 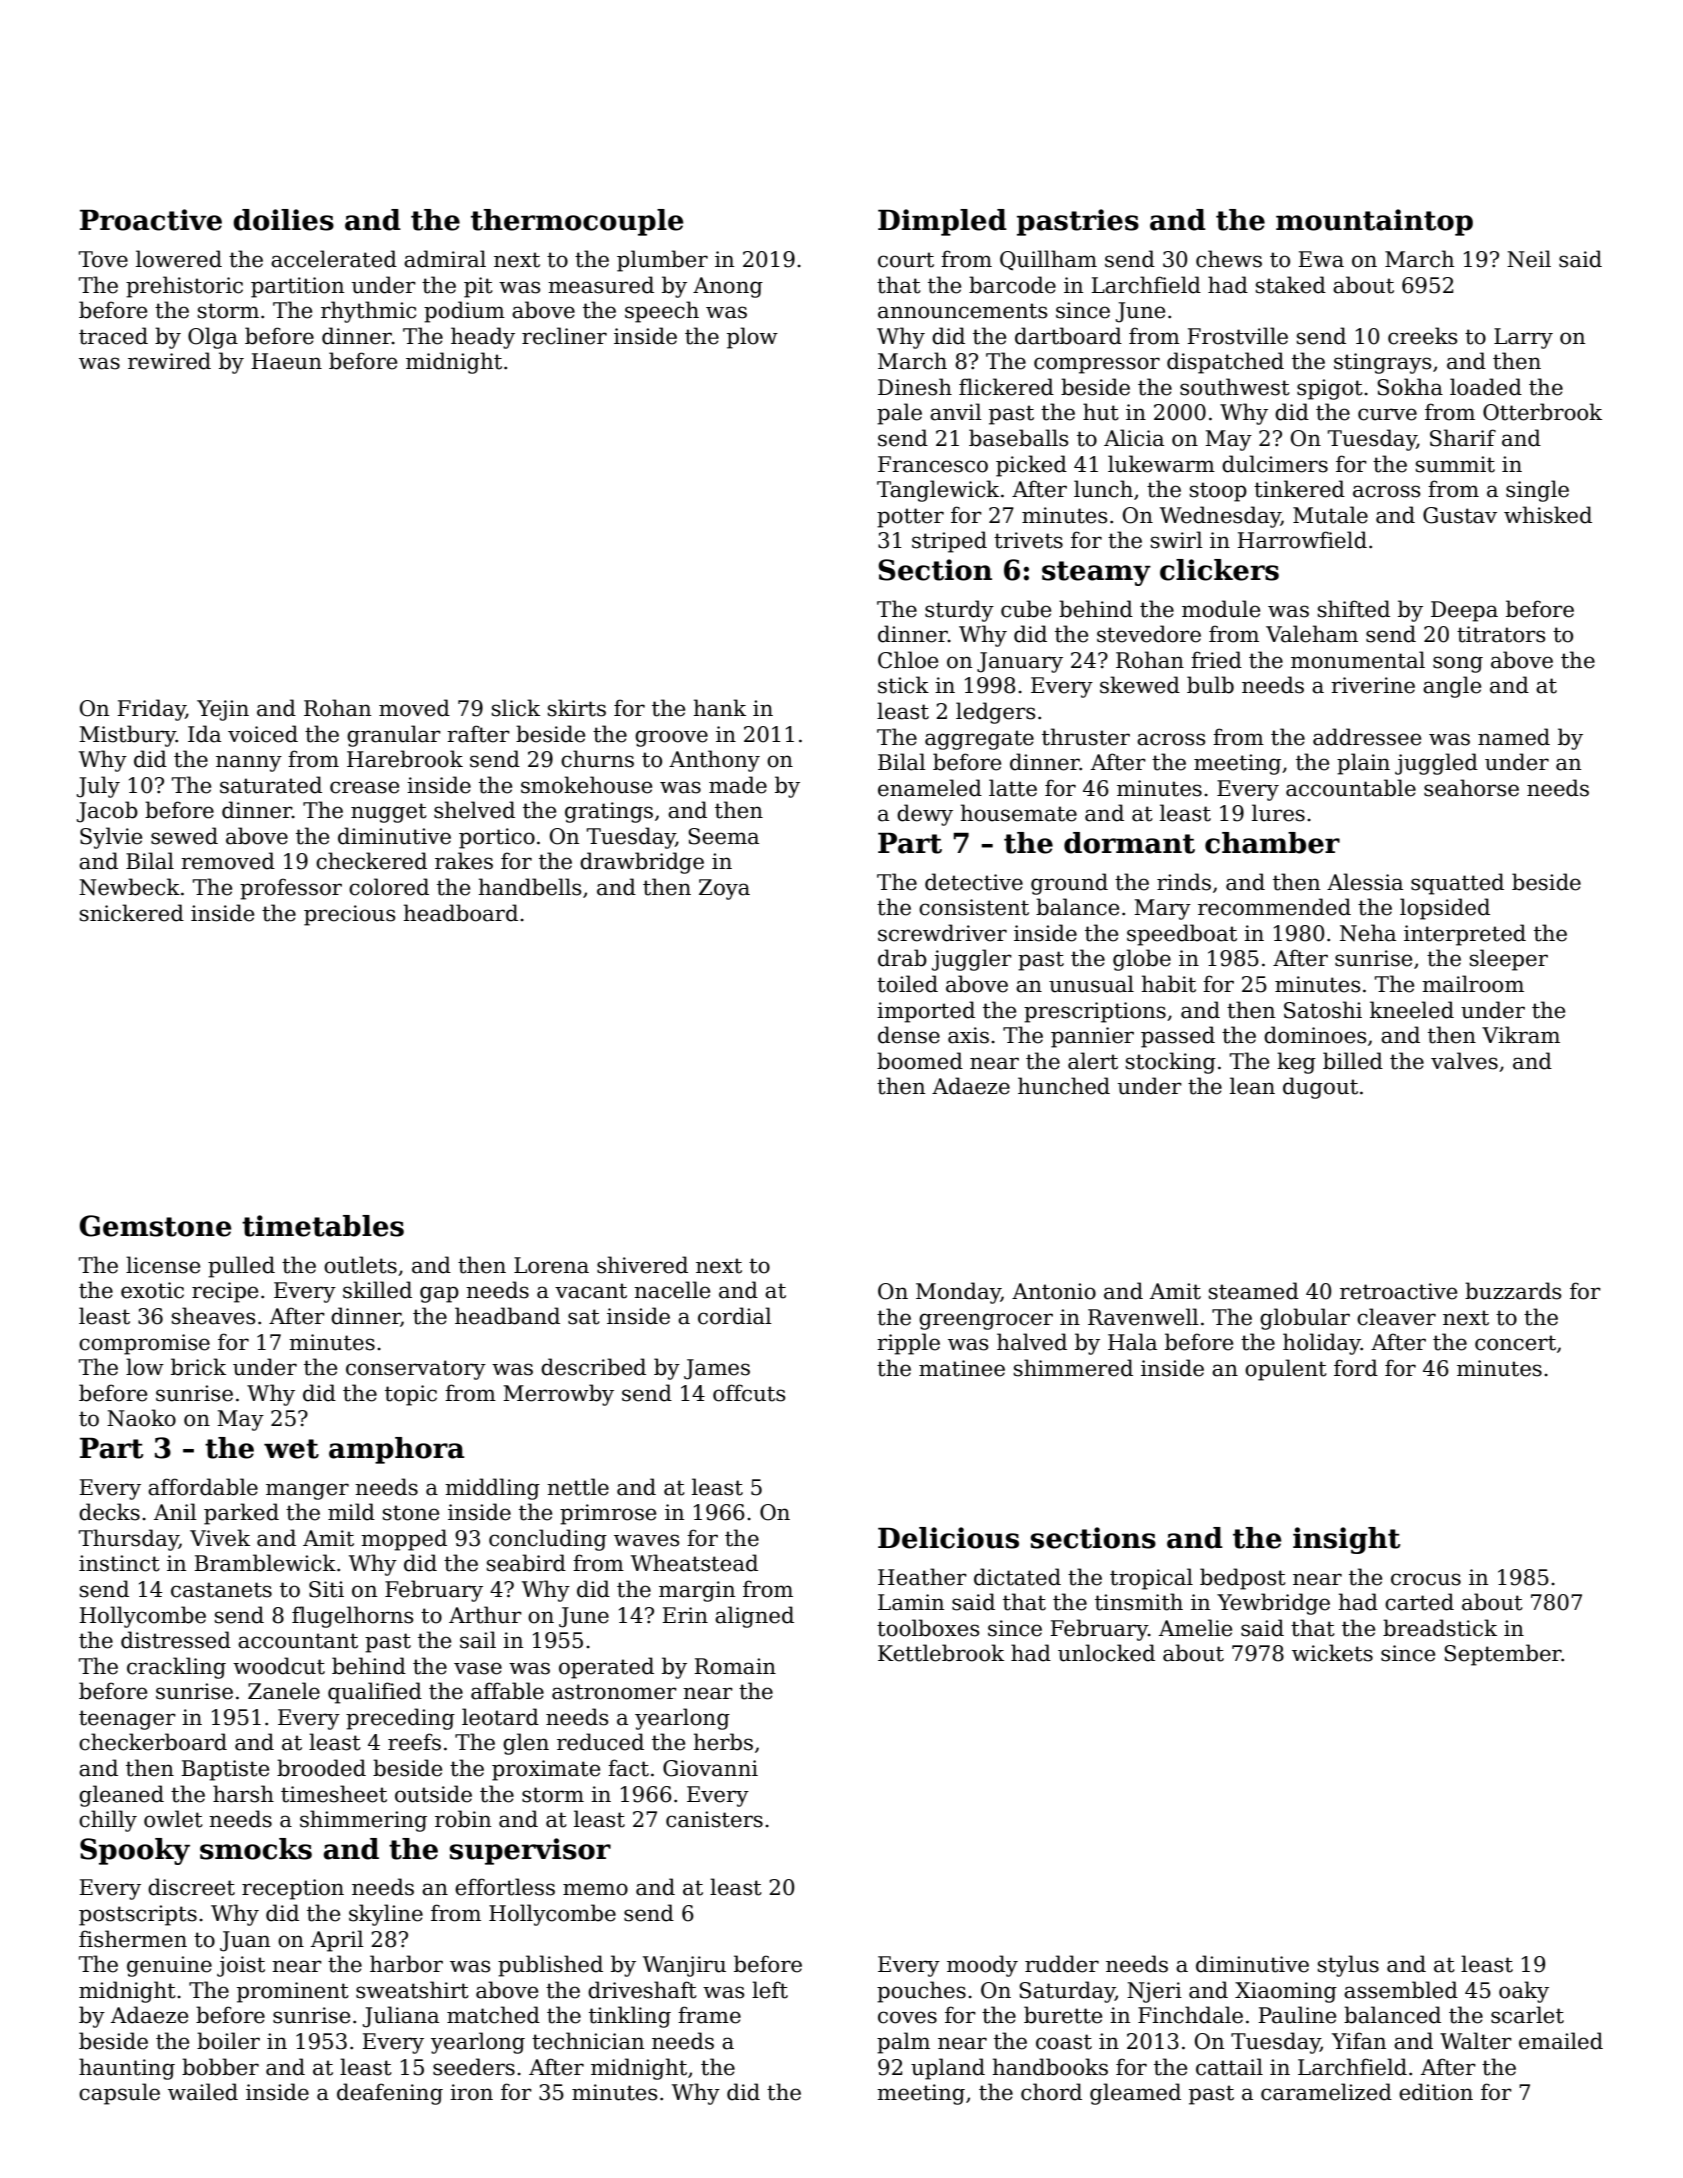 What do you see at coordinates (714, 761) in the page?
I see `Anthony` at bounding box center [714, 761].
